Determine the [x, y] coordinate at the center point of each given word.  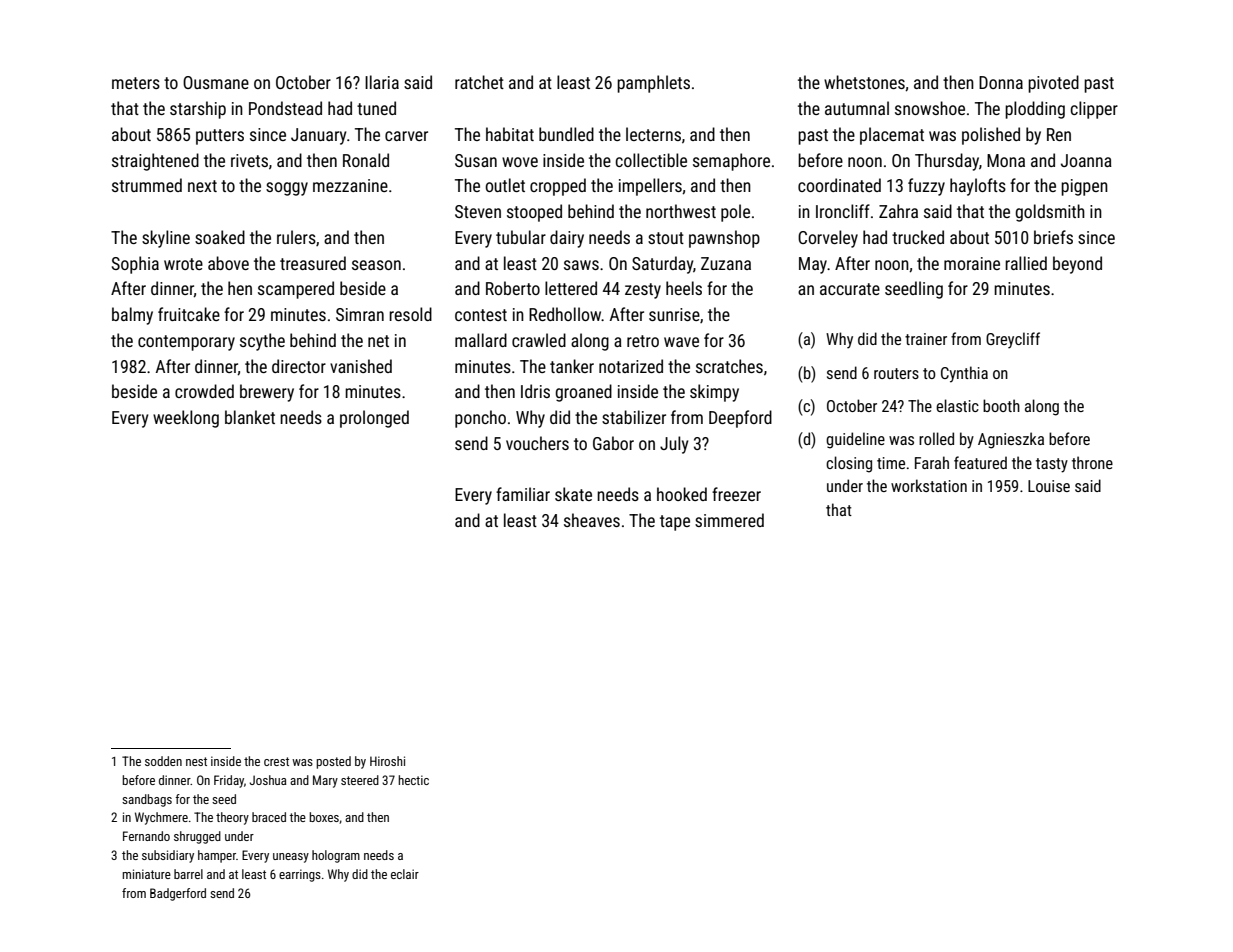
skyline [166, 239]
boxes [324, 817]
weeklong [186, 419]
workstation [929, 485]
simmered [729, 520]
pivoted [1053, 84]
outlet [505, 185]
